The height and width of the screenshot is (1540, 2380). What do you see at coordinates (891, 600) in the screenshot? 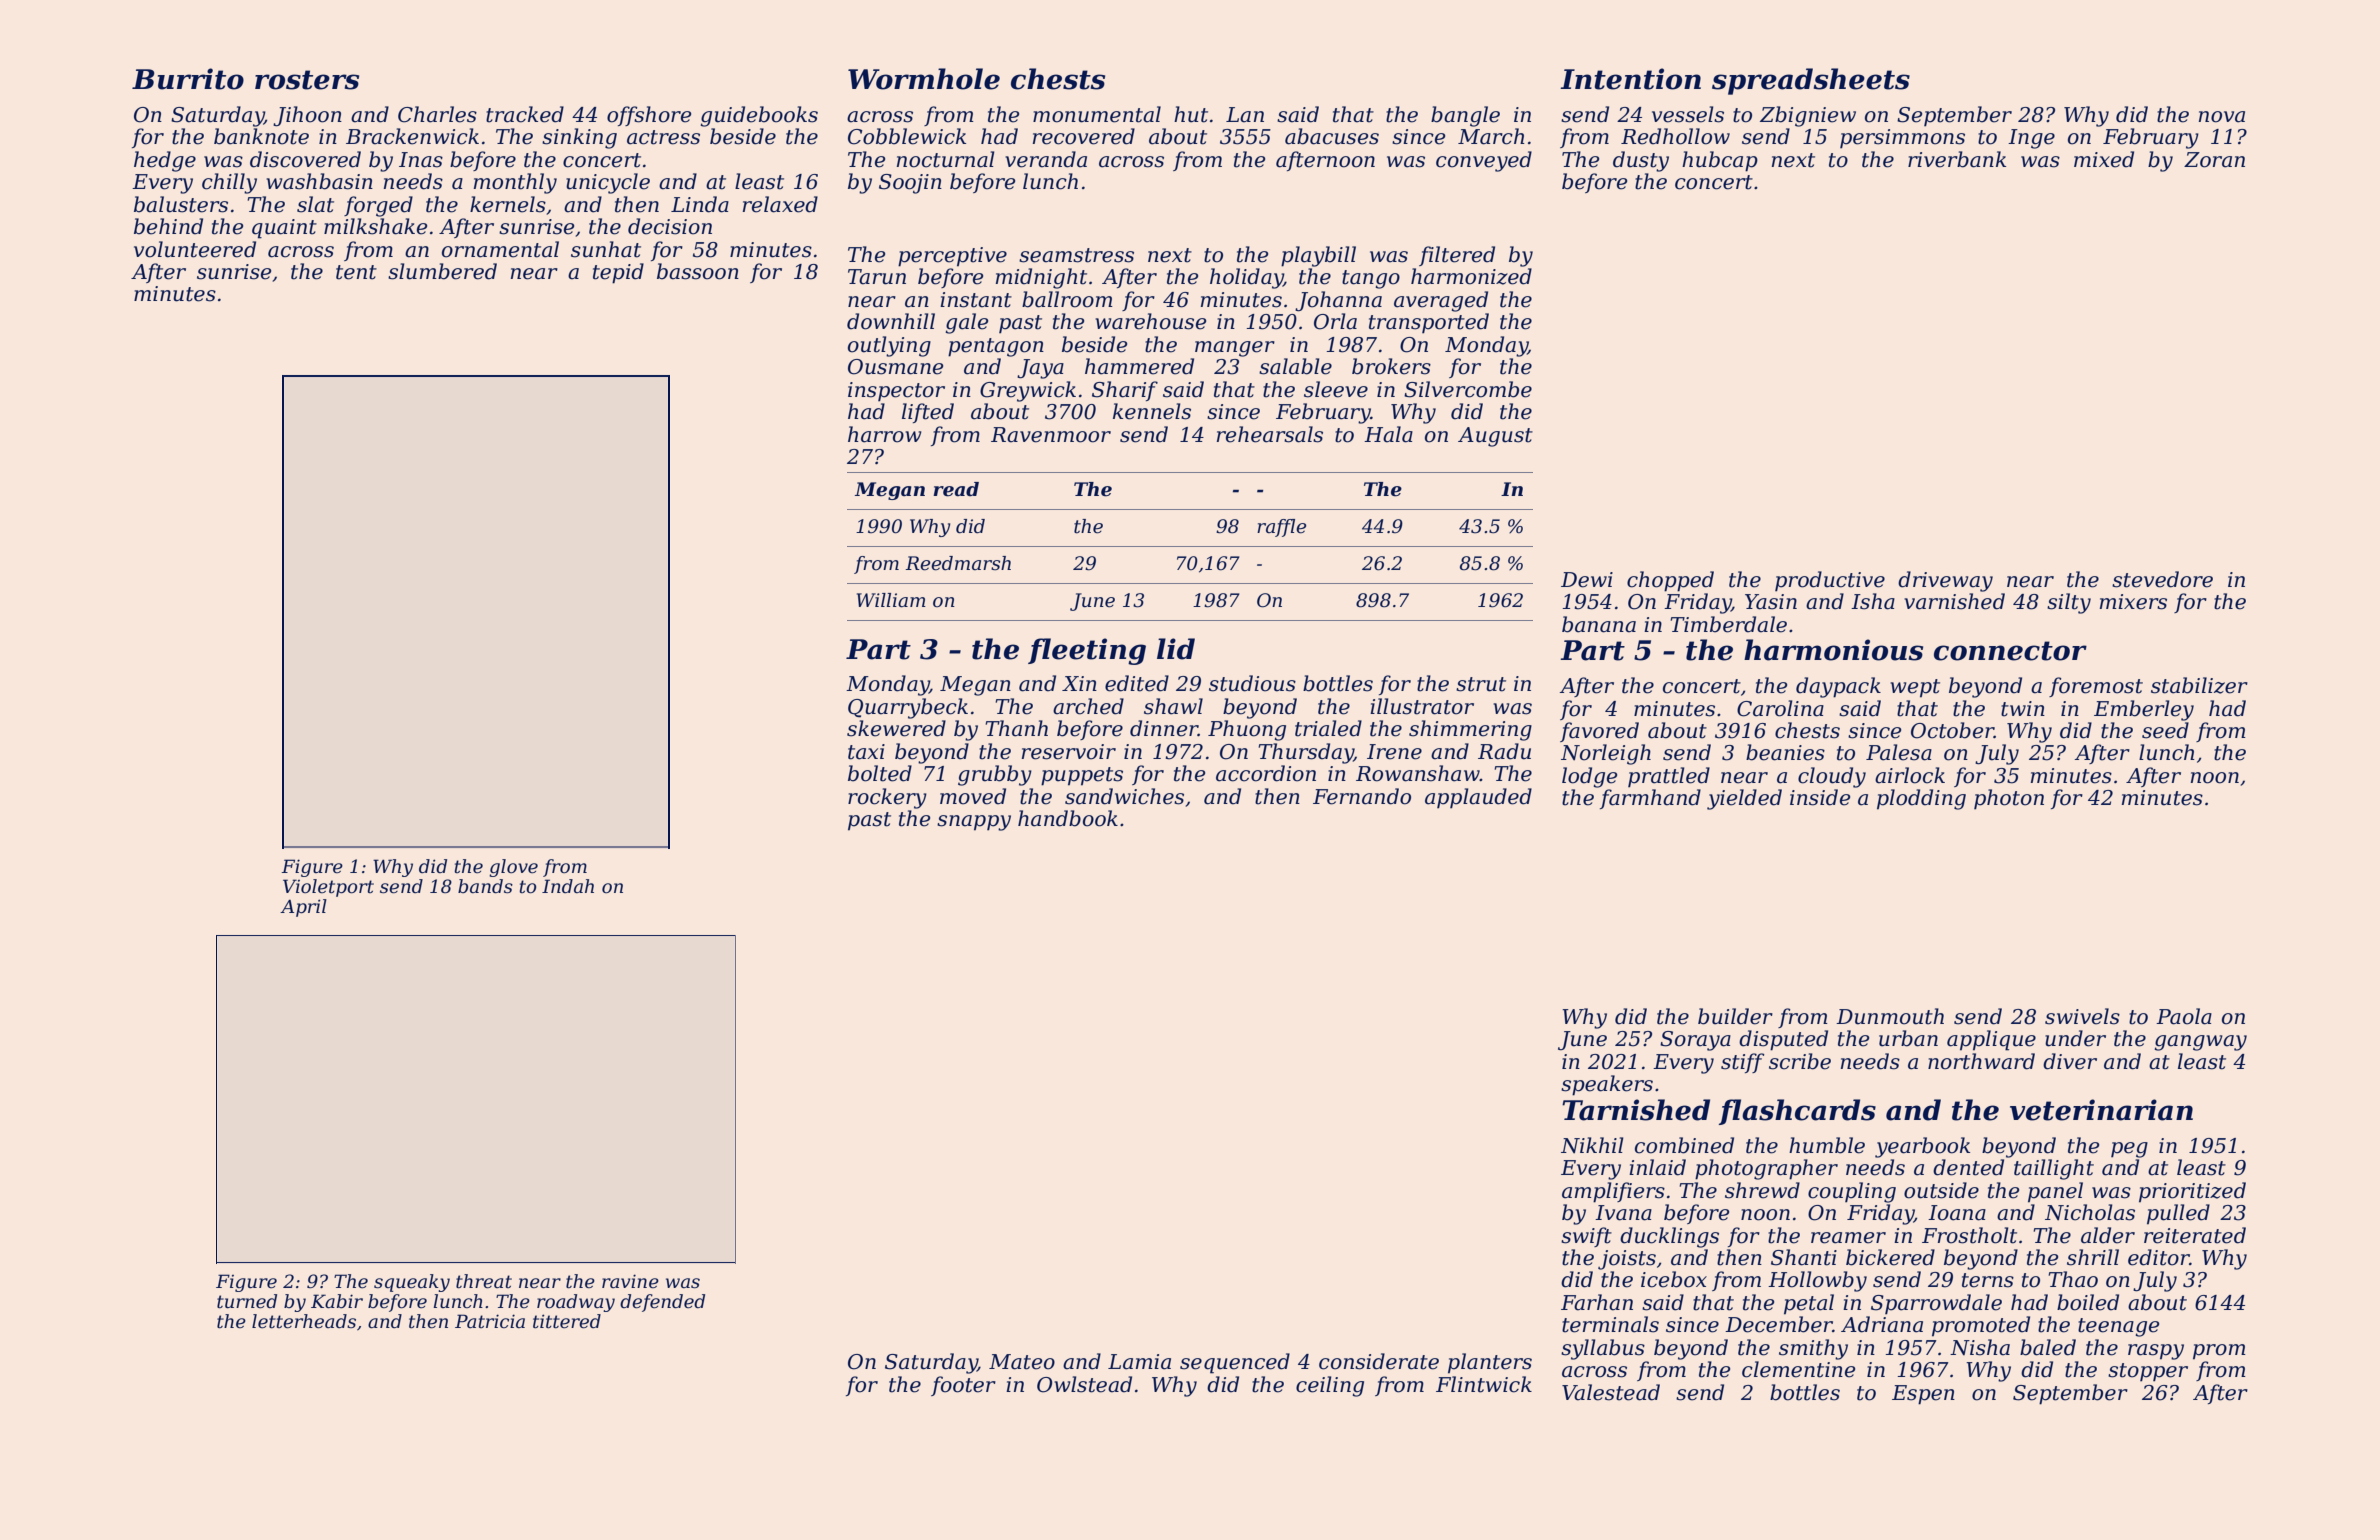
I see `William` at bounding box center [891, 600].
